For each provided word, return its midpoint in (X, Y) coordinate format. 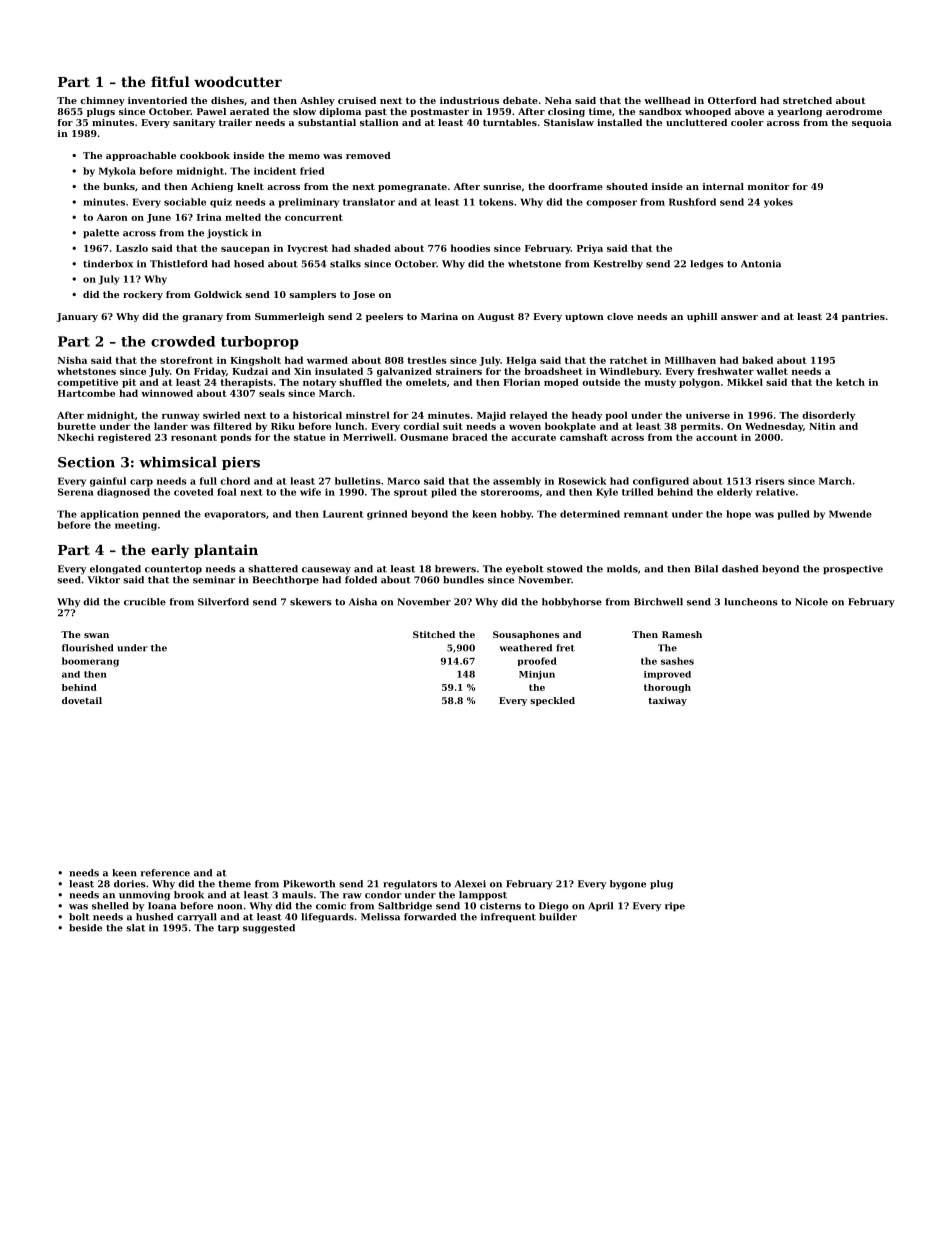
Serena (76, 492)
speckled (552, 701)
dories (130, 884)
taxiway (667, 701)
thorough (667, 688)
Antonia (761, 264)
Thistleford (179, 264)
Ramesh (682, 634)
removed (368, 155)
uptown (584, 317)
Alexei (470, 884)
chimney (102, 101)
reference (165, 873)
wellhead (667, 100)
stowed (565, 569)
